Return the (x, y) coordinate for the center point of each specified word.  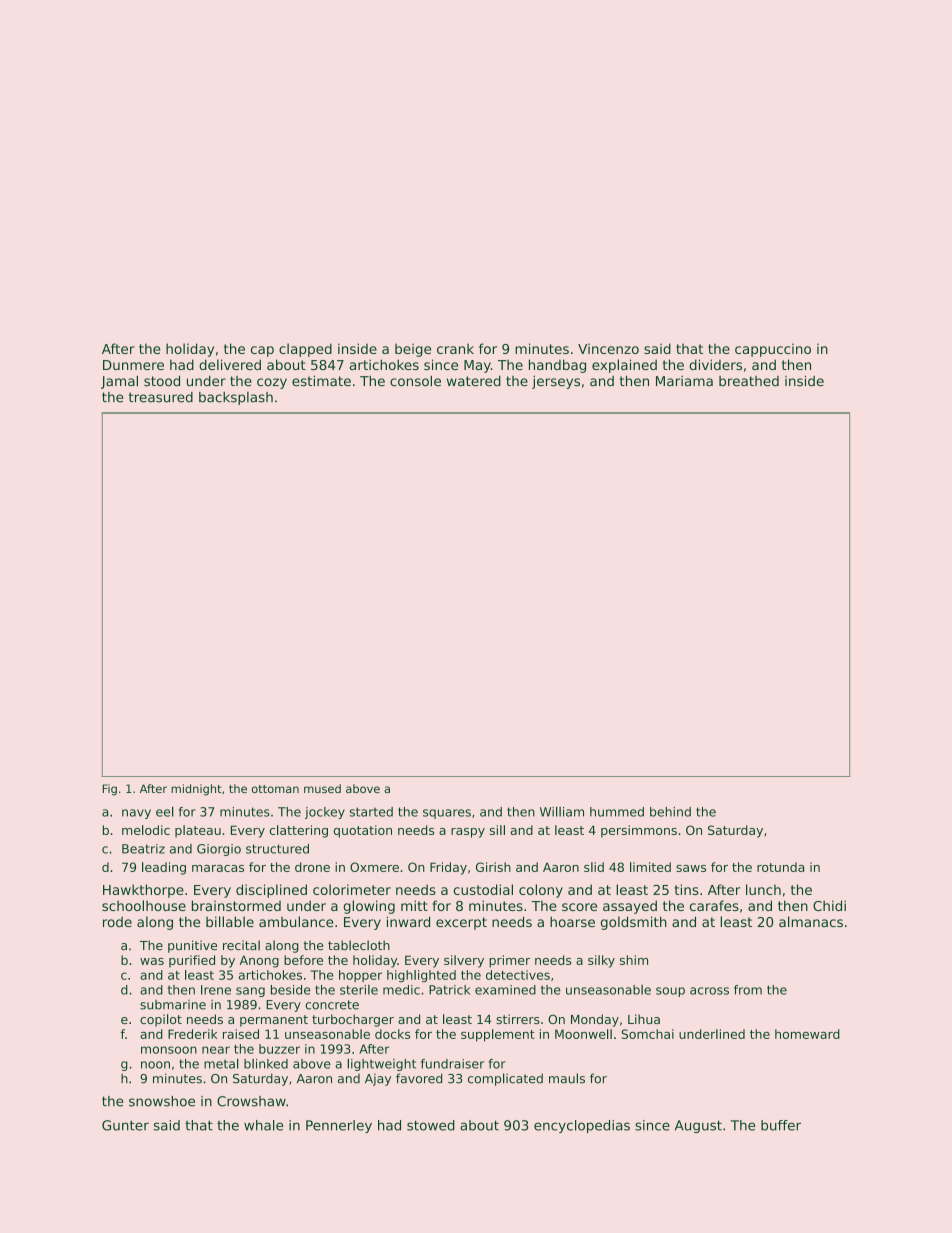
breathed (749, 381)
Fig (110, 790)
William (562, 811)
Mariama (684, 381)
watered (474, 381)
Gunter (125, 1125)
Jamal (119, 382)
